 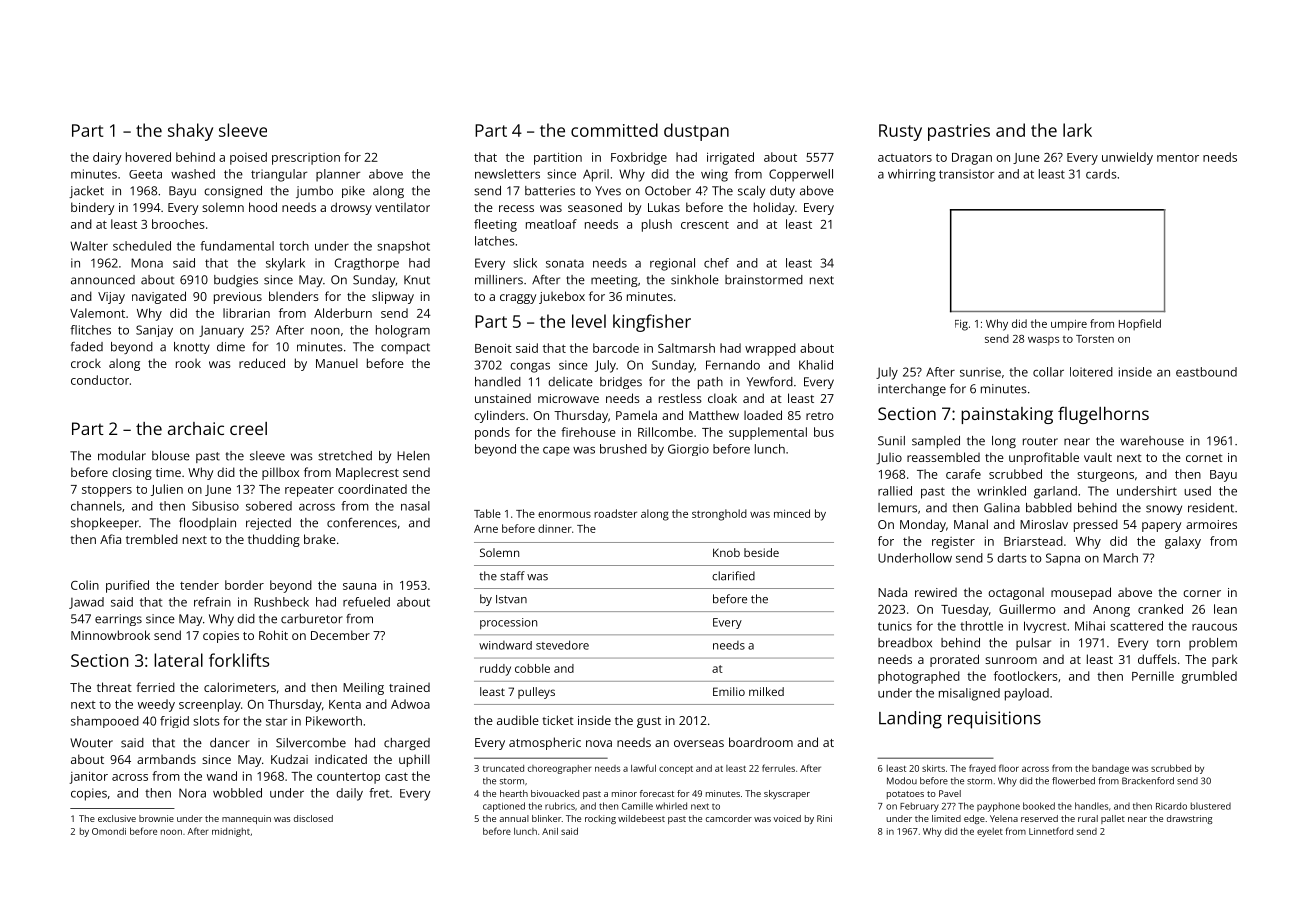 What do you see at coordinates (240, 687) in the screenshot?
I see `calorimeters` at bounding box center [240, 687].
